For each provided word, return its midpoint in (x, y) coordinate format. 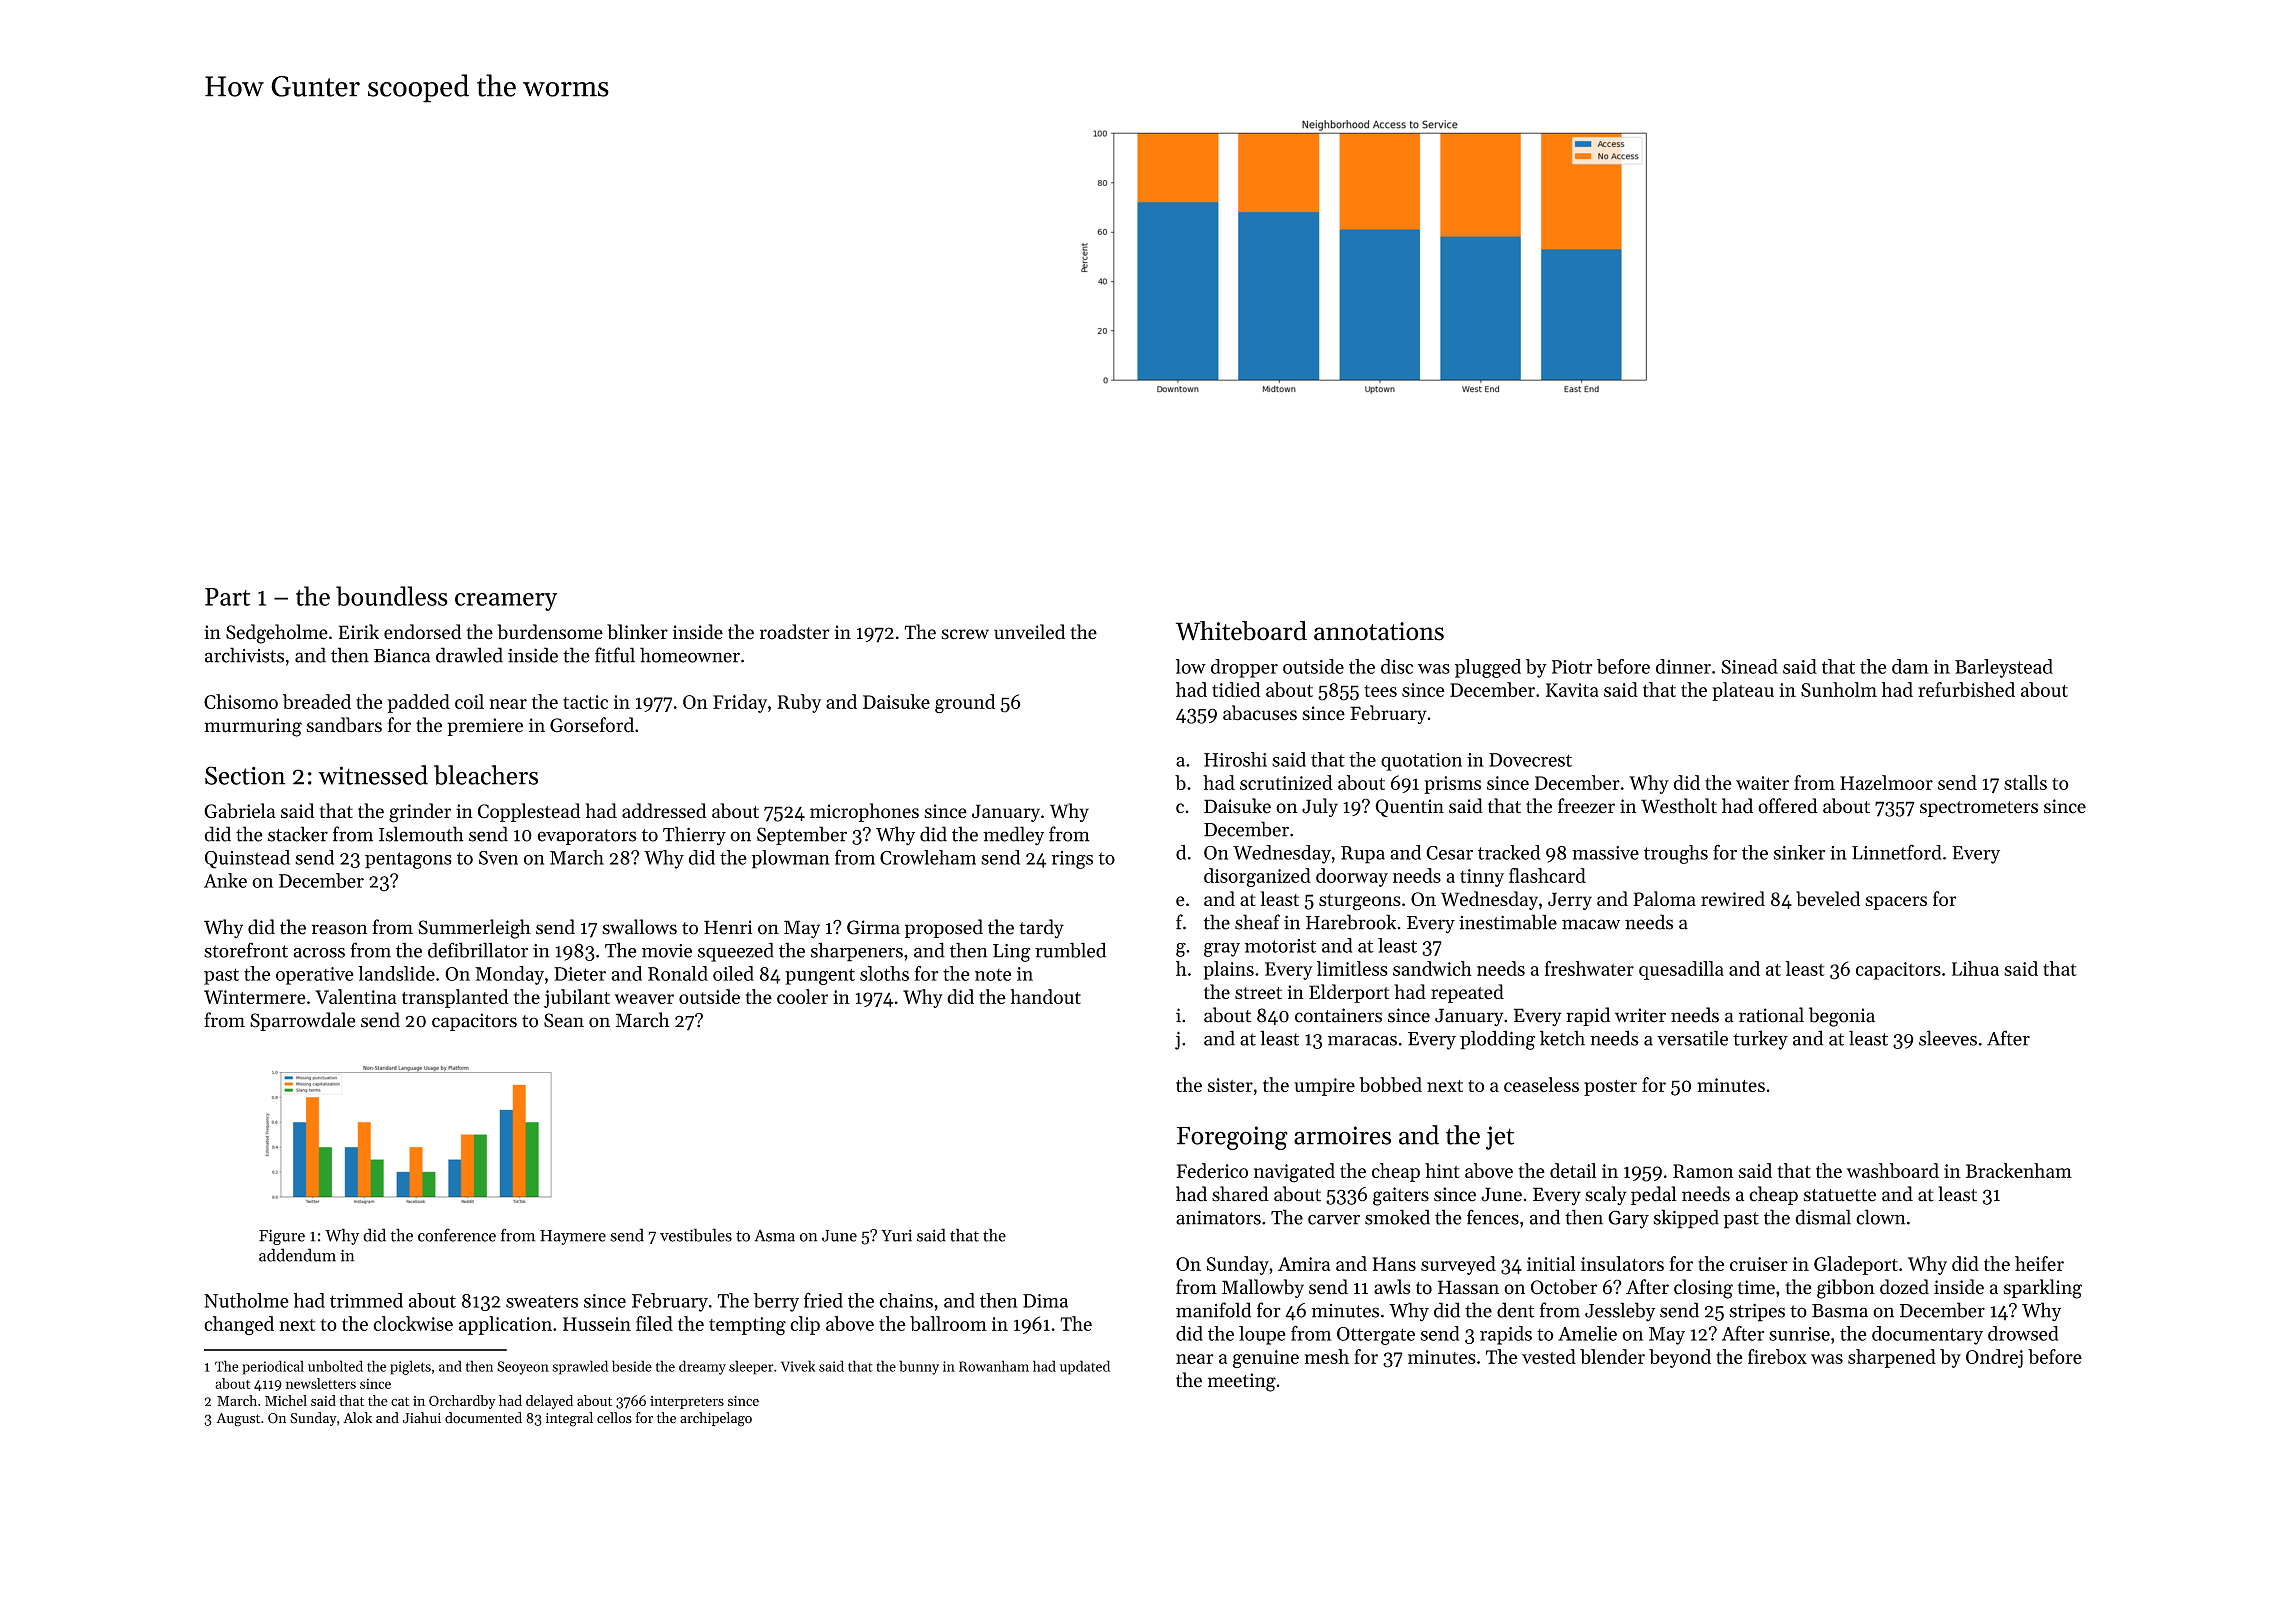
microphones (864, 812)
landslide (396, 973)
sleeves (1948, 1038)
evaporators (587, 837)
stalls (2025, 782)
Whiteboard (1241, 631)
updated (1085, 1367)
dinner (1683, 666)
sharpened (1892, 1358)
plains (1228, 970)
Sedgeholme (277, 634)
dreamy (702, 1367)
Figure (282, 1237)
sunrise (1799, 1334)
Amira (1304, 1264)
